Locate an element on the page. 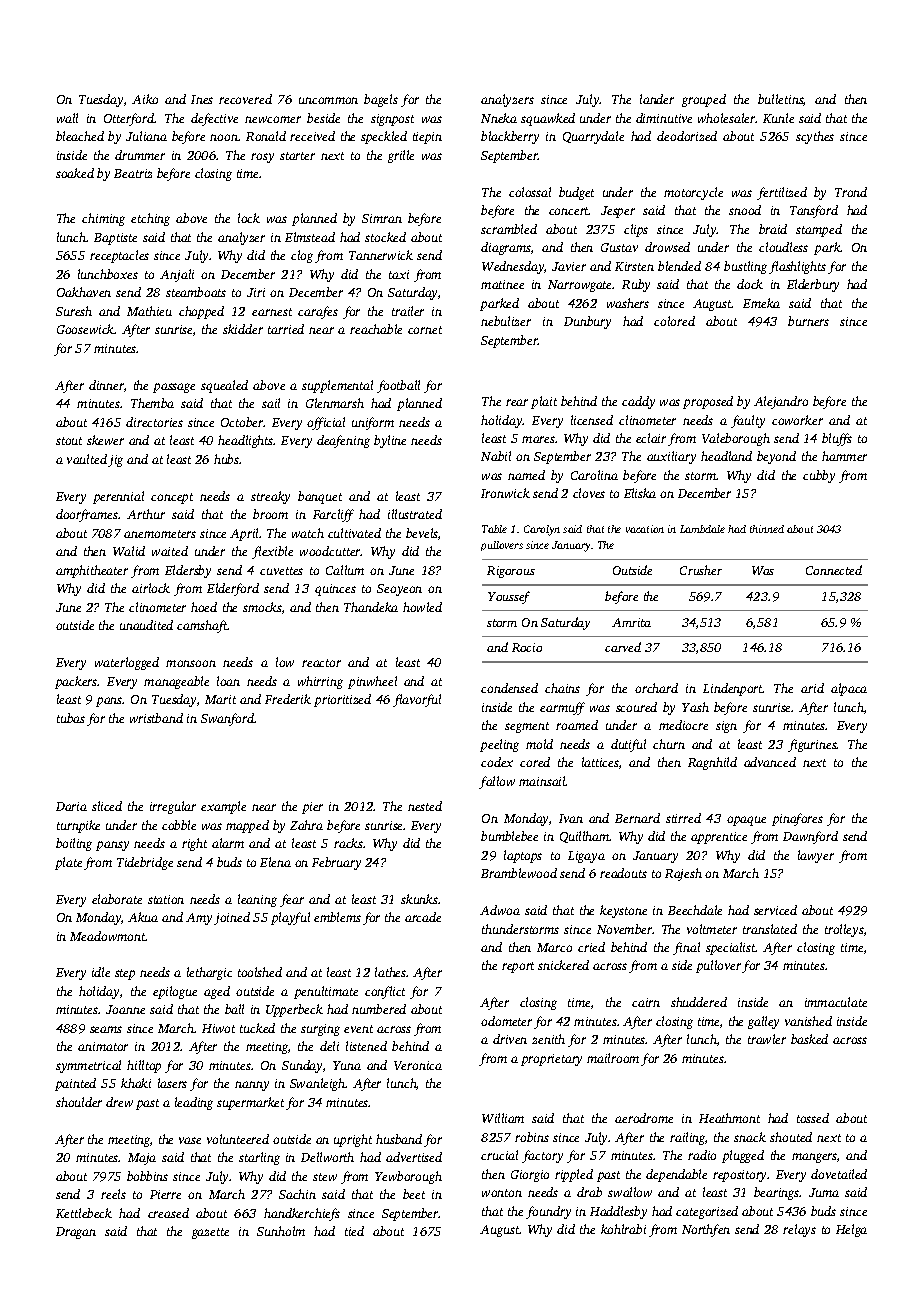 Image resolution: width=924 pixels, height=1308 pixels. burners is located at coordinates (808, 321).
